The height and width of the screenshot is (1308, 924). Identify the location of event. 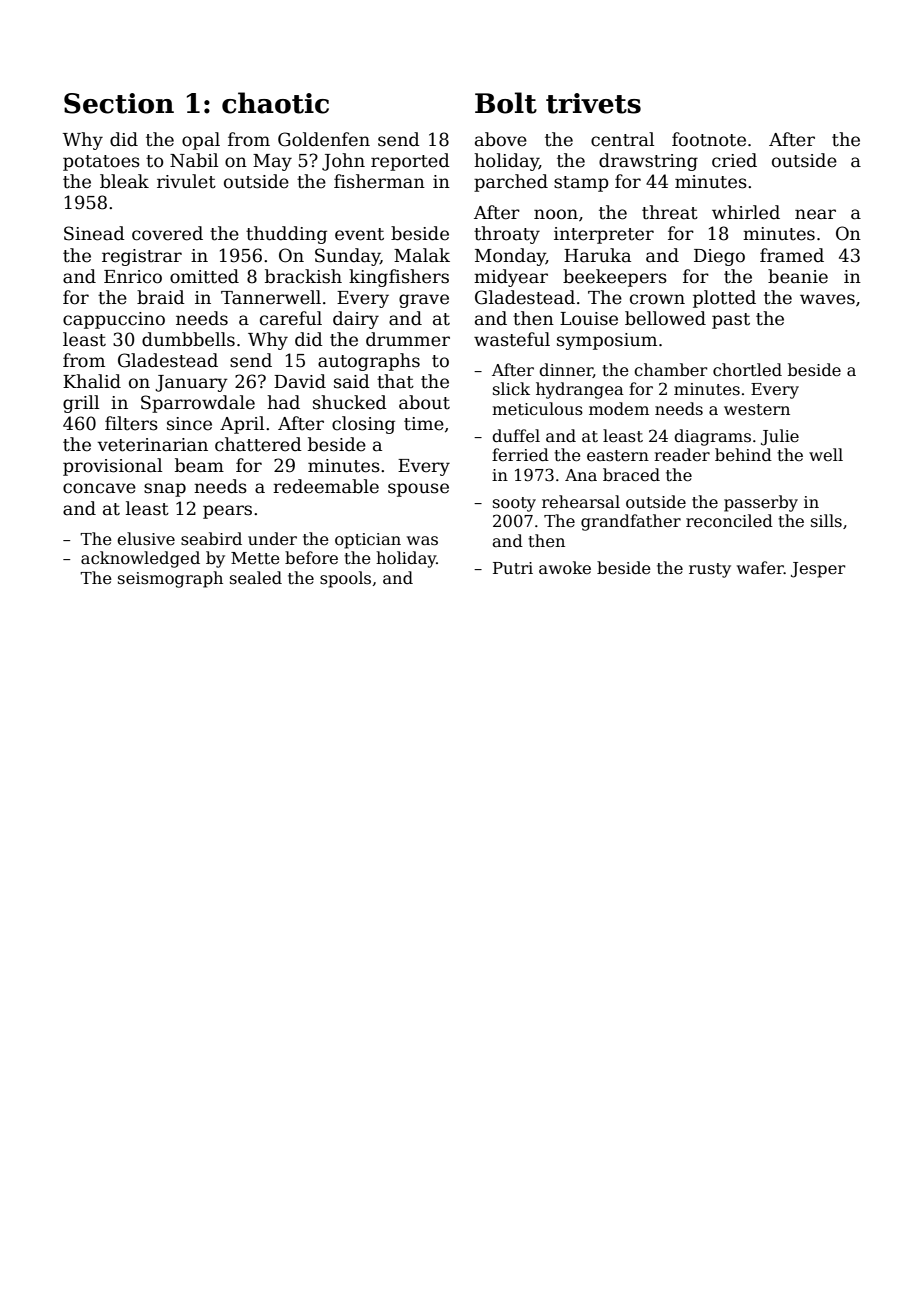
(359, 234).
